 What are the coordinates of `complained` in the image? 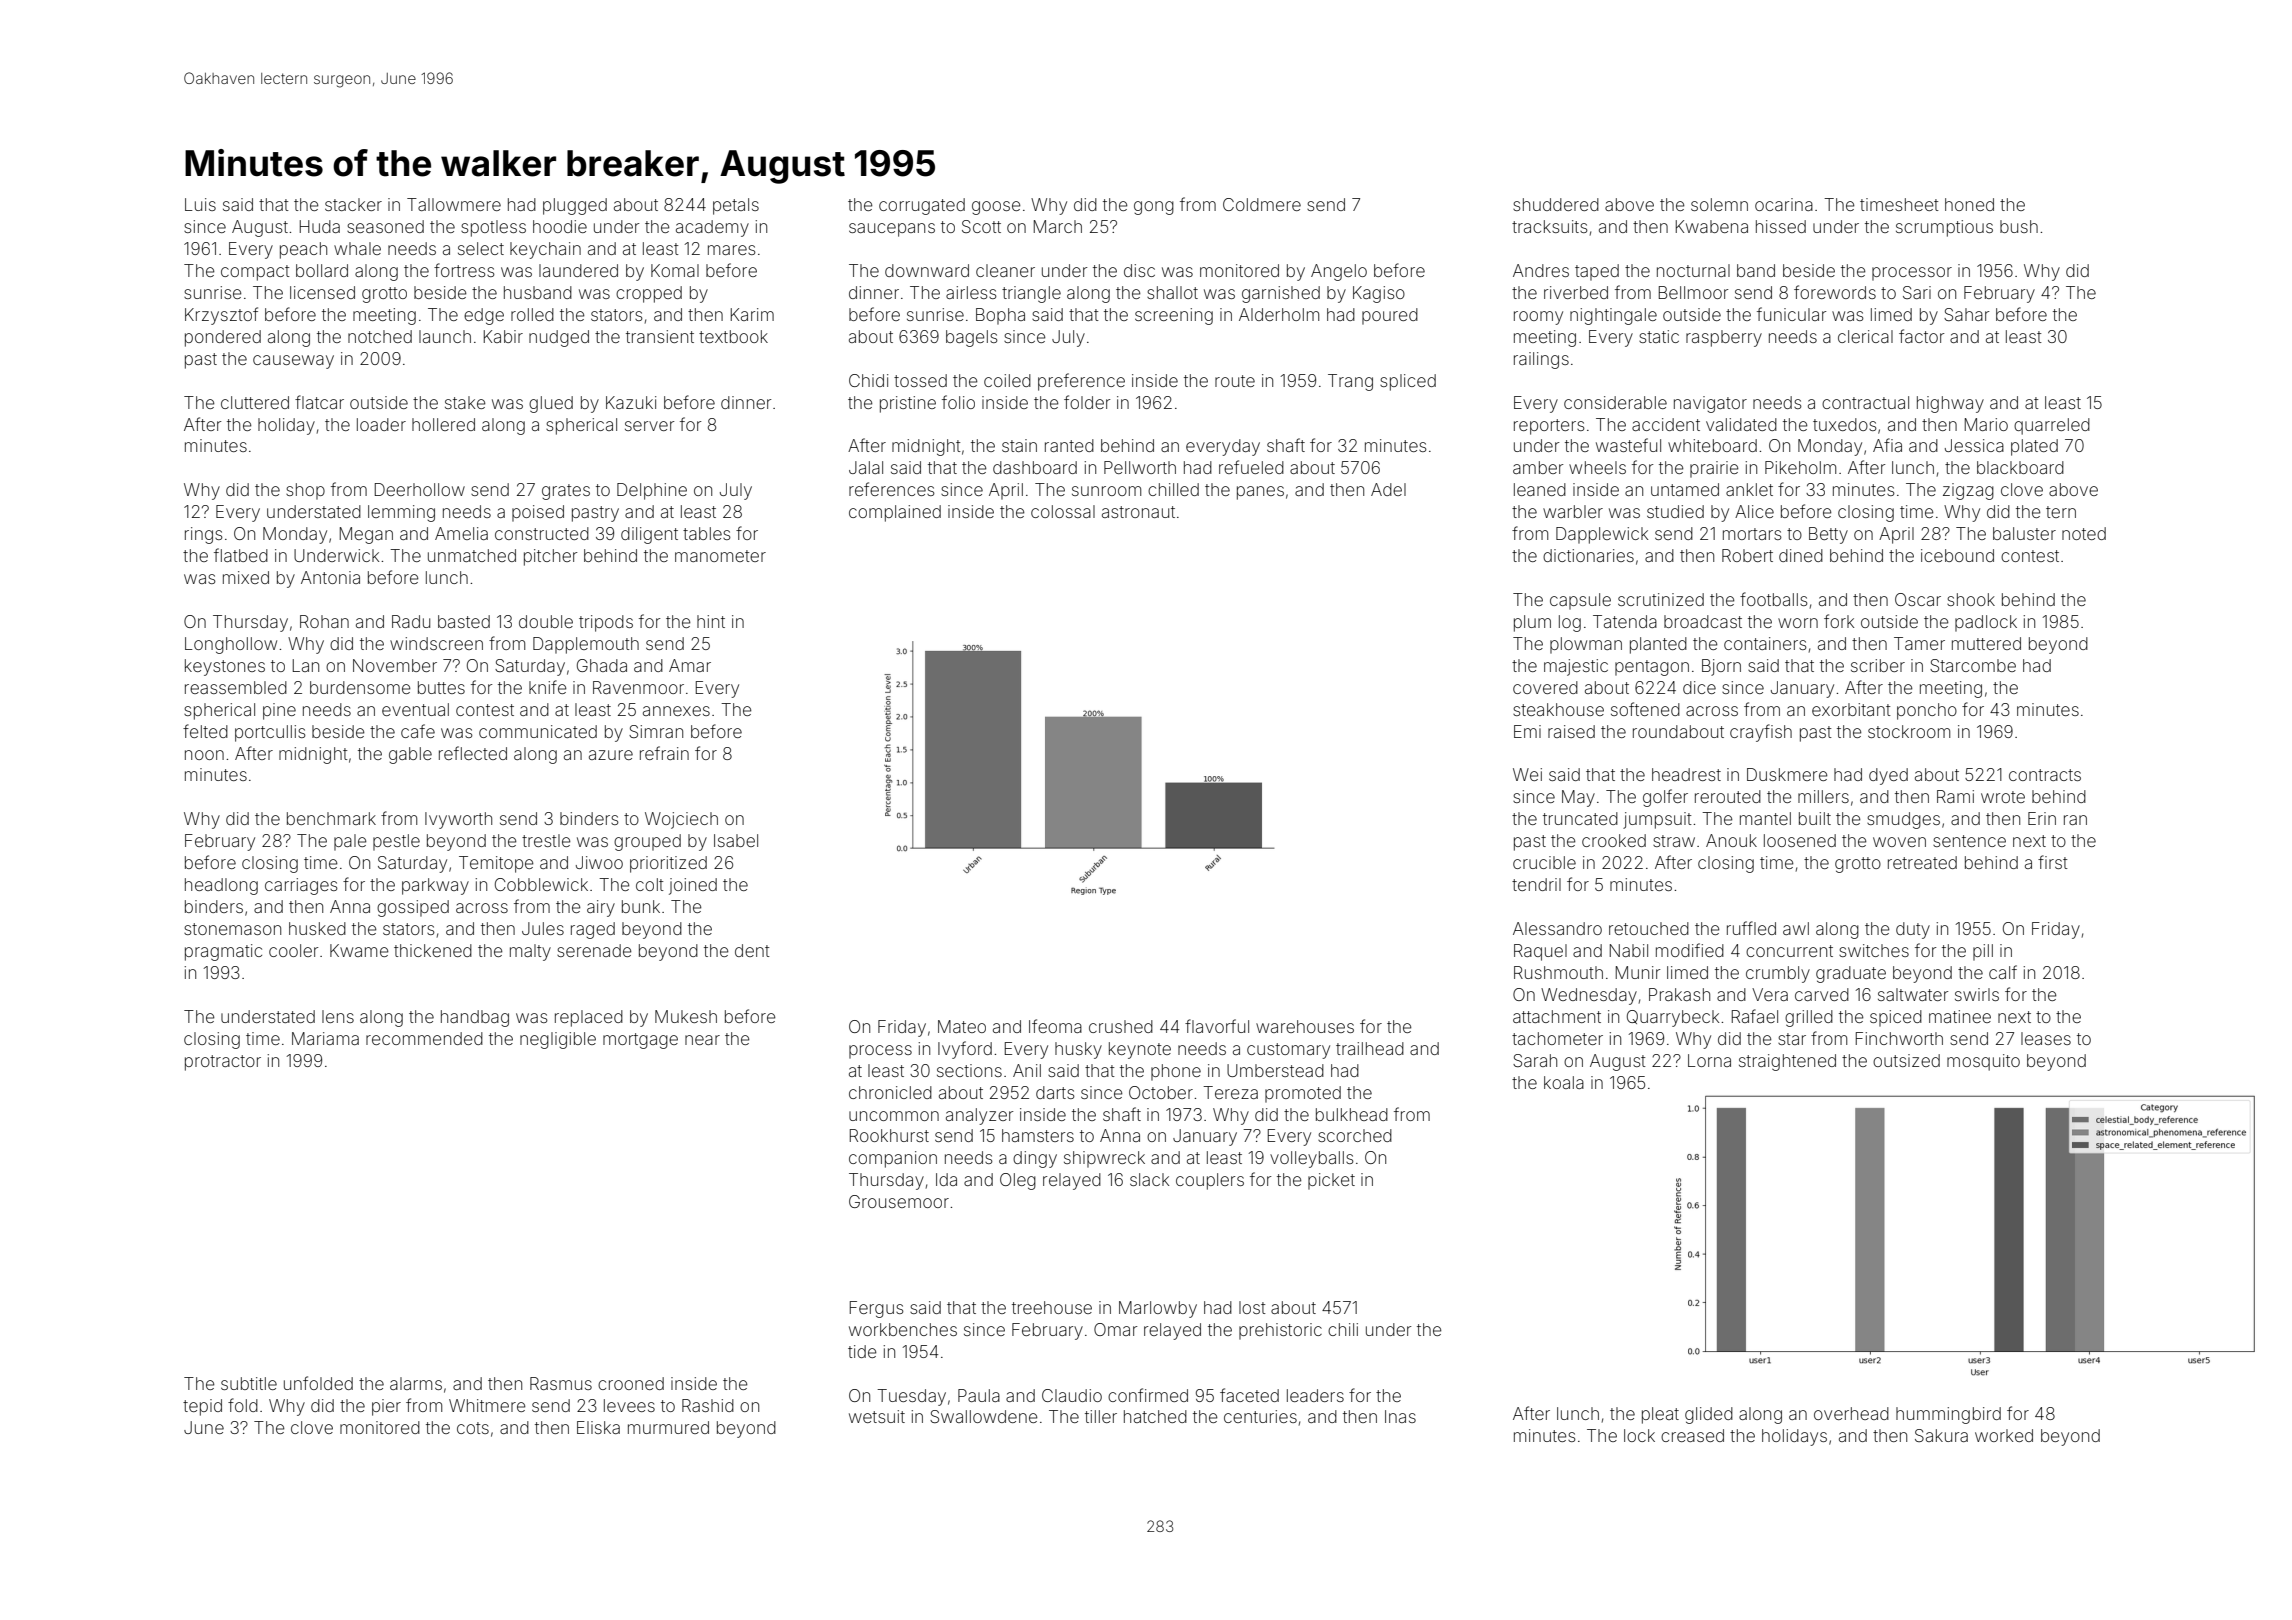 It's located at (895, 513).
